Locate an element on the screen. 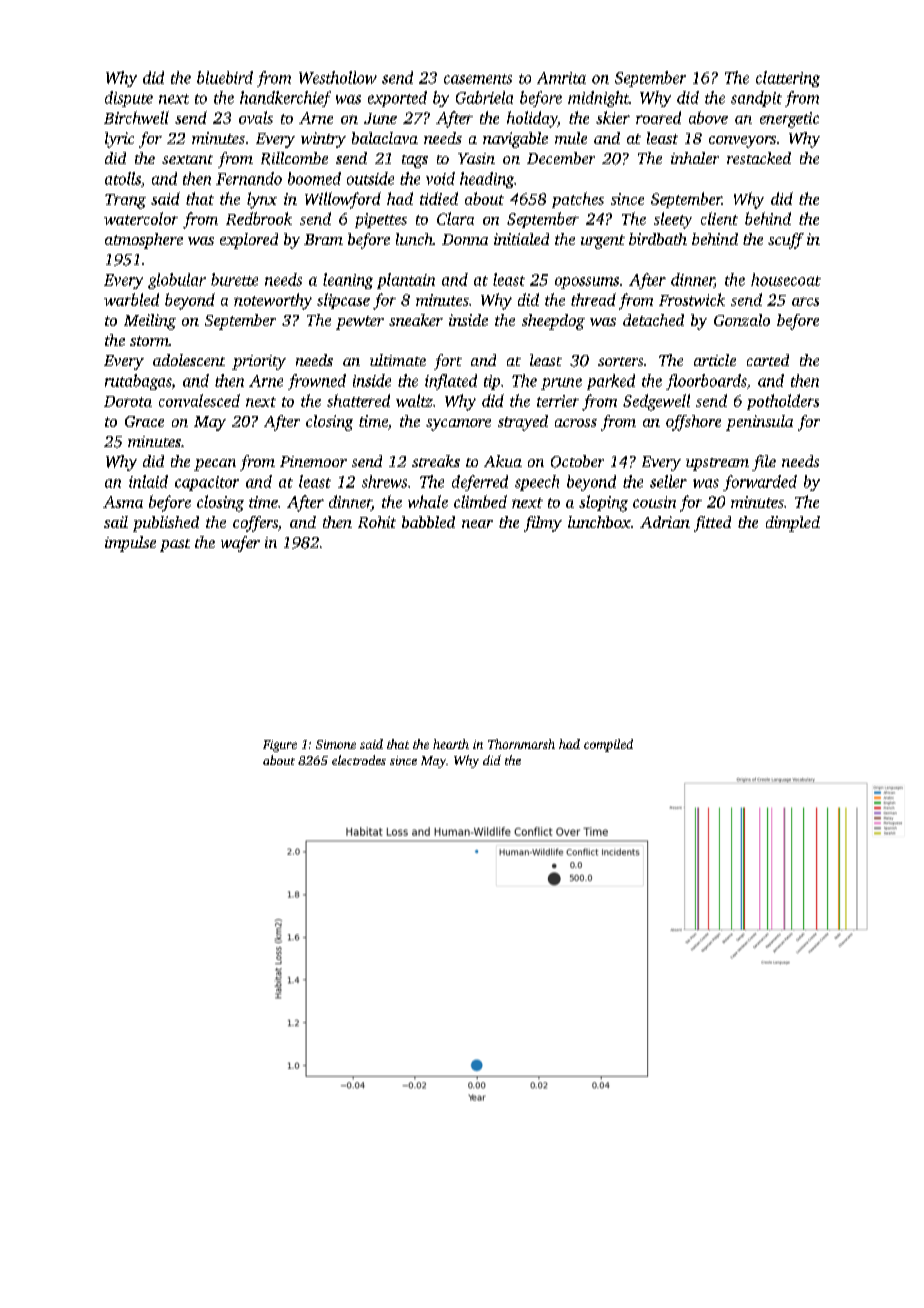 Image resolution: width=924 pixels, height=1308 pixels. arcs is located at coordinates (805, 301).
